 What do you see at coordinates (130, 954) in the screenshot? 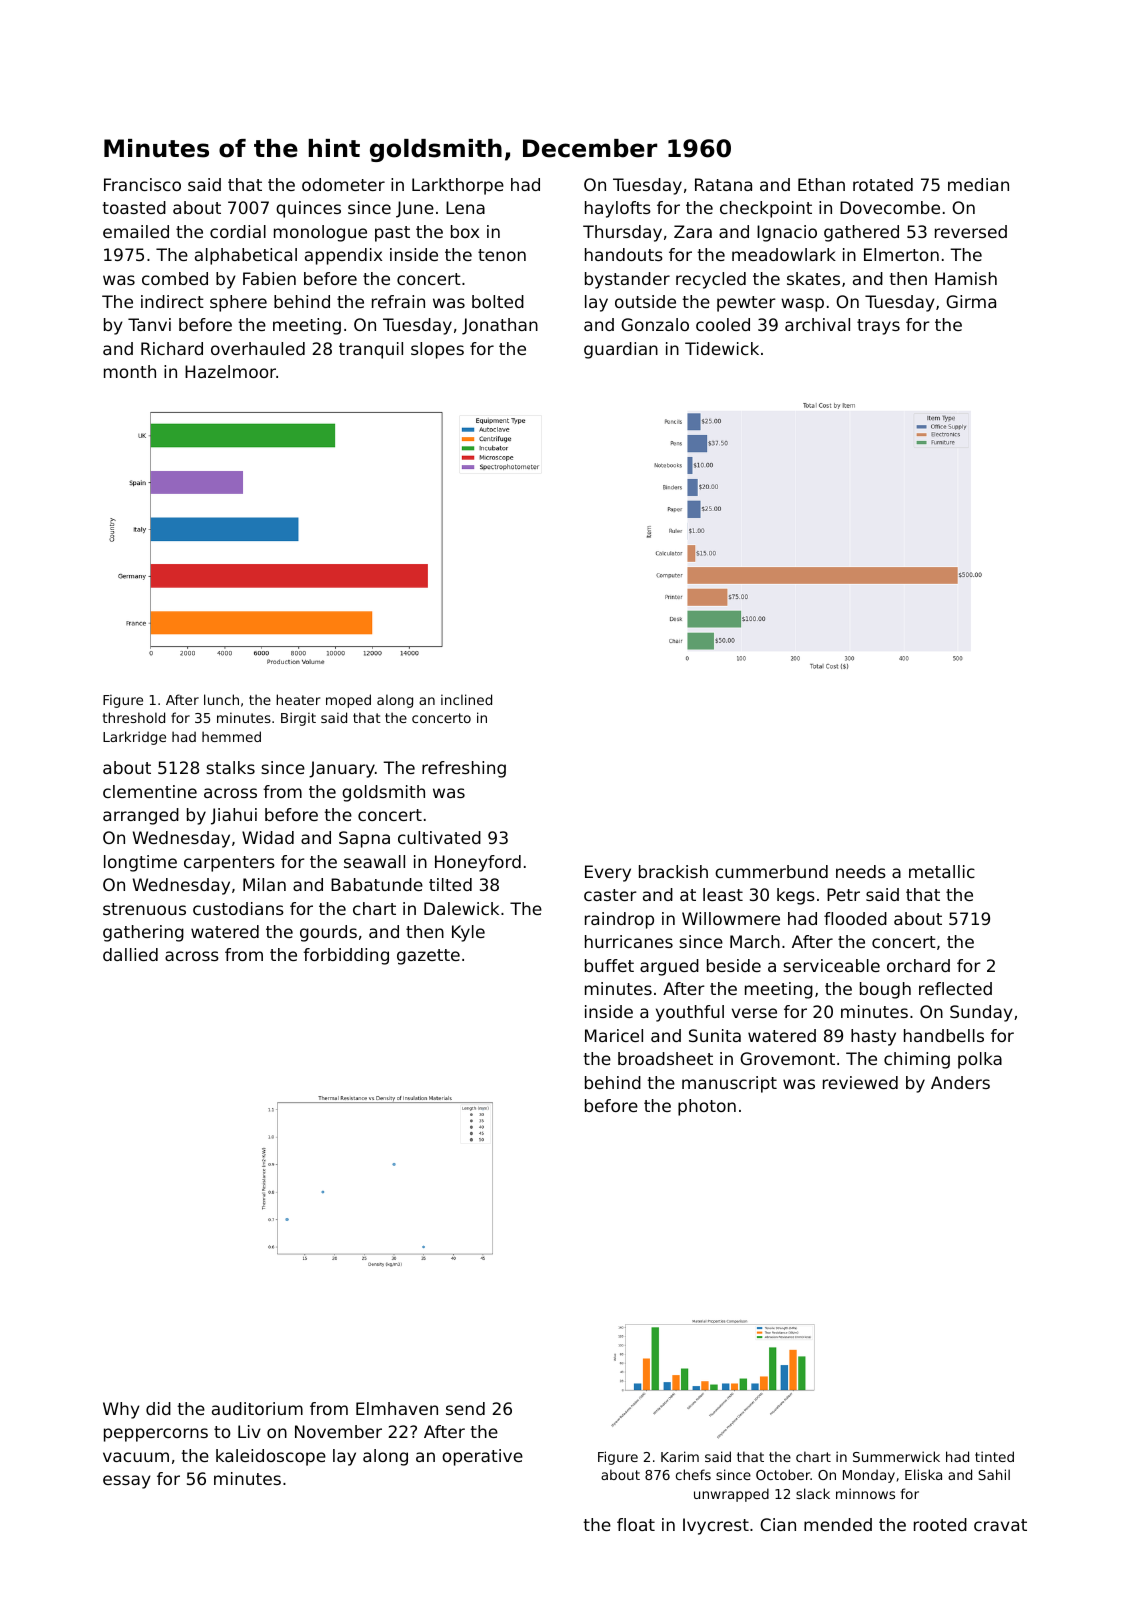
I see `dallied` at bounding box center [130, 954].
